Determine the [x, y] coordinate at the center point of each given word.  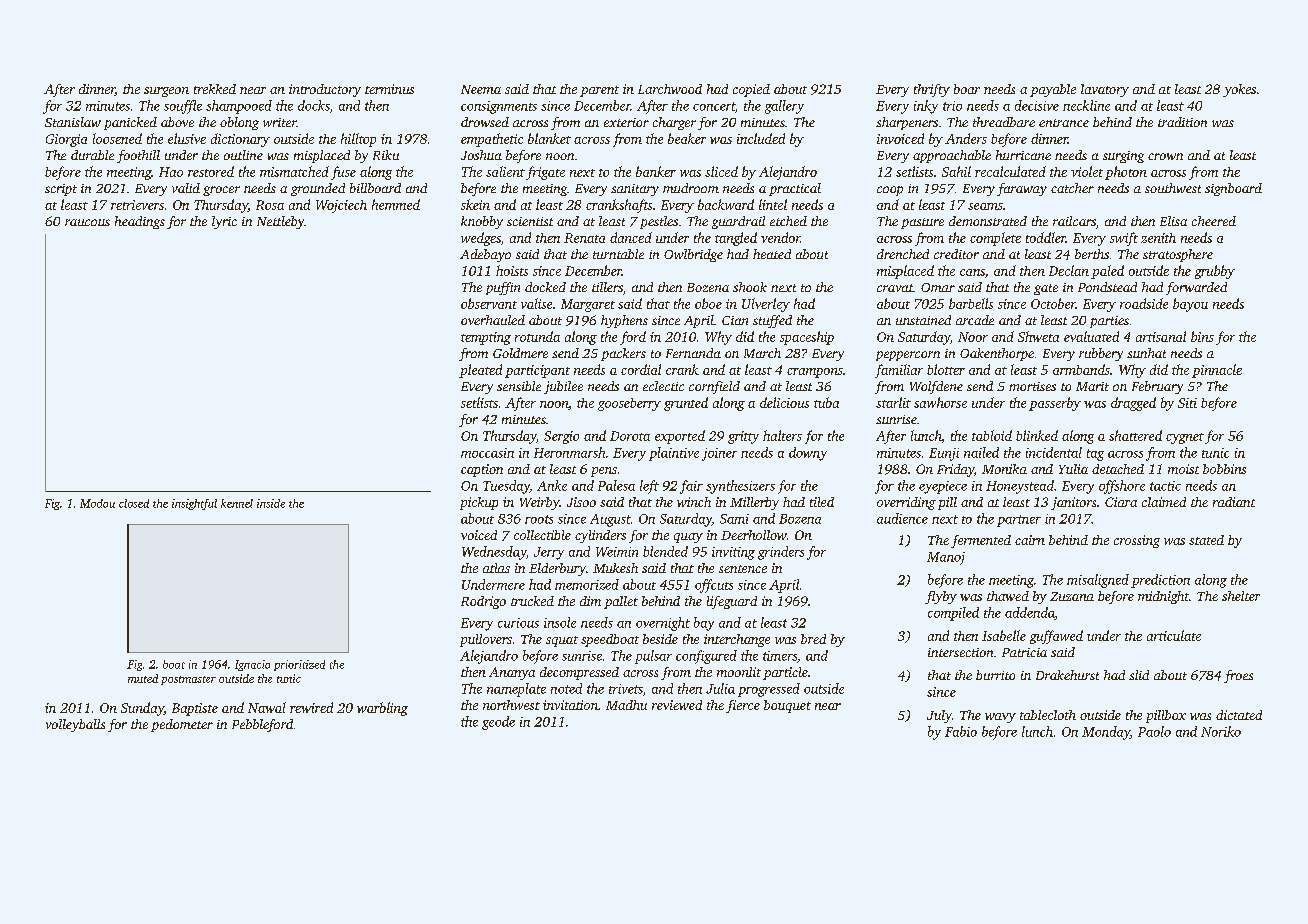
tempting [486, 338]
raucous [87, 222]
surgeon [166, 92]
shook [750, 287]
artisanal [1161, 336]
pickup [479, 503]
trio [952, 106]
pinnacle [1217, 371]
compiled [953, 614]
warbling [382, 709]
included [761, 138]
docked [545, 287]
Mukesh [615, 568]
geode [498, 723]
